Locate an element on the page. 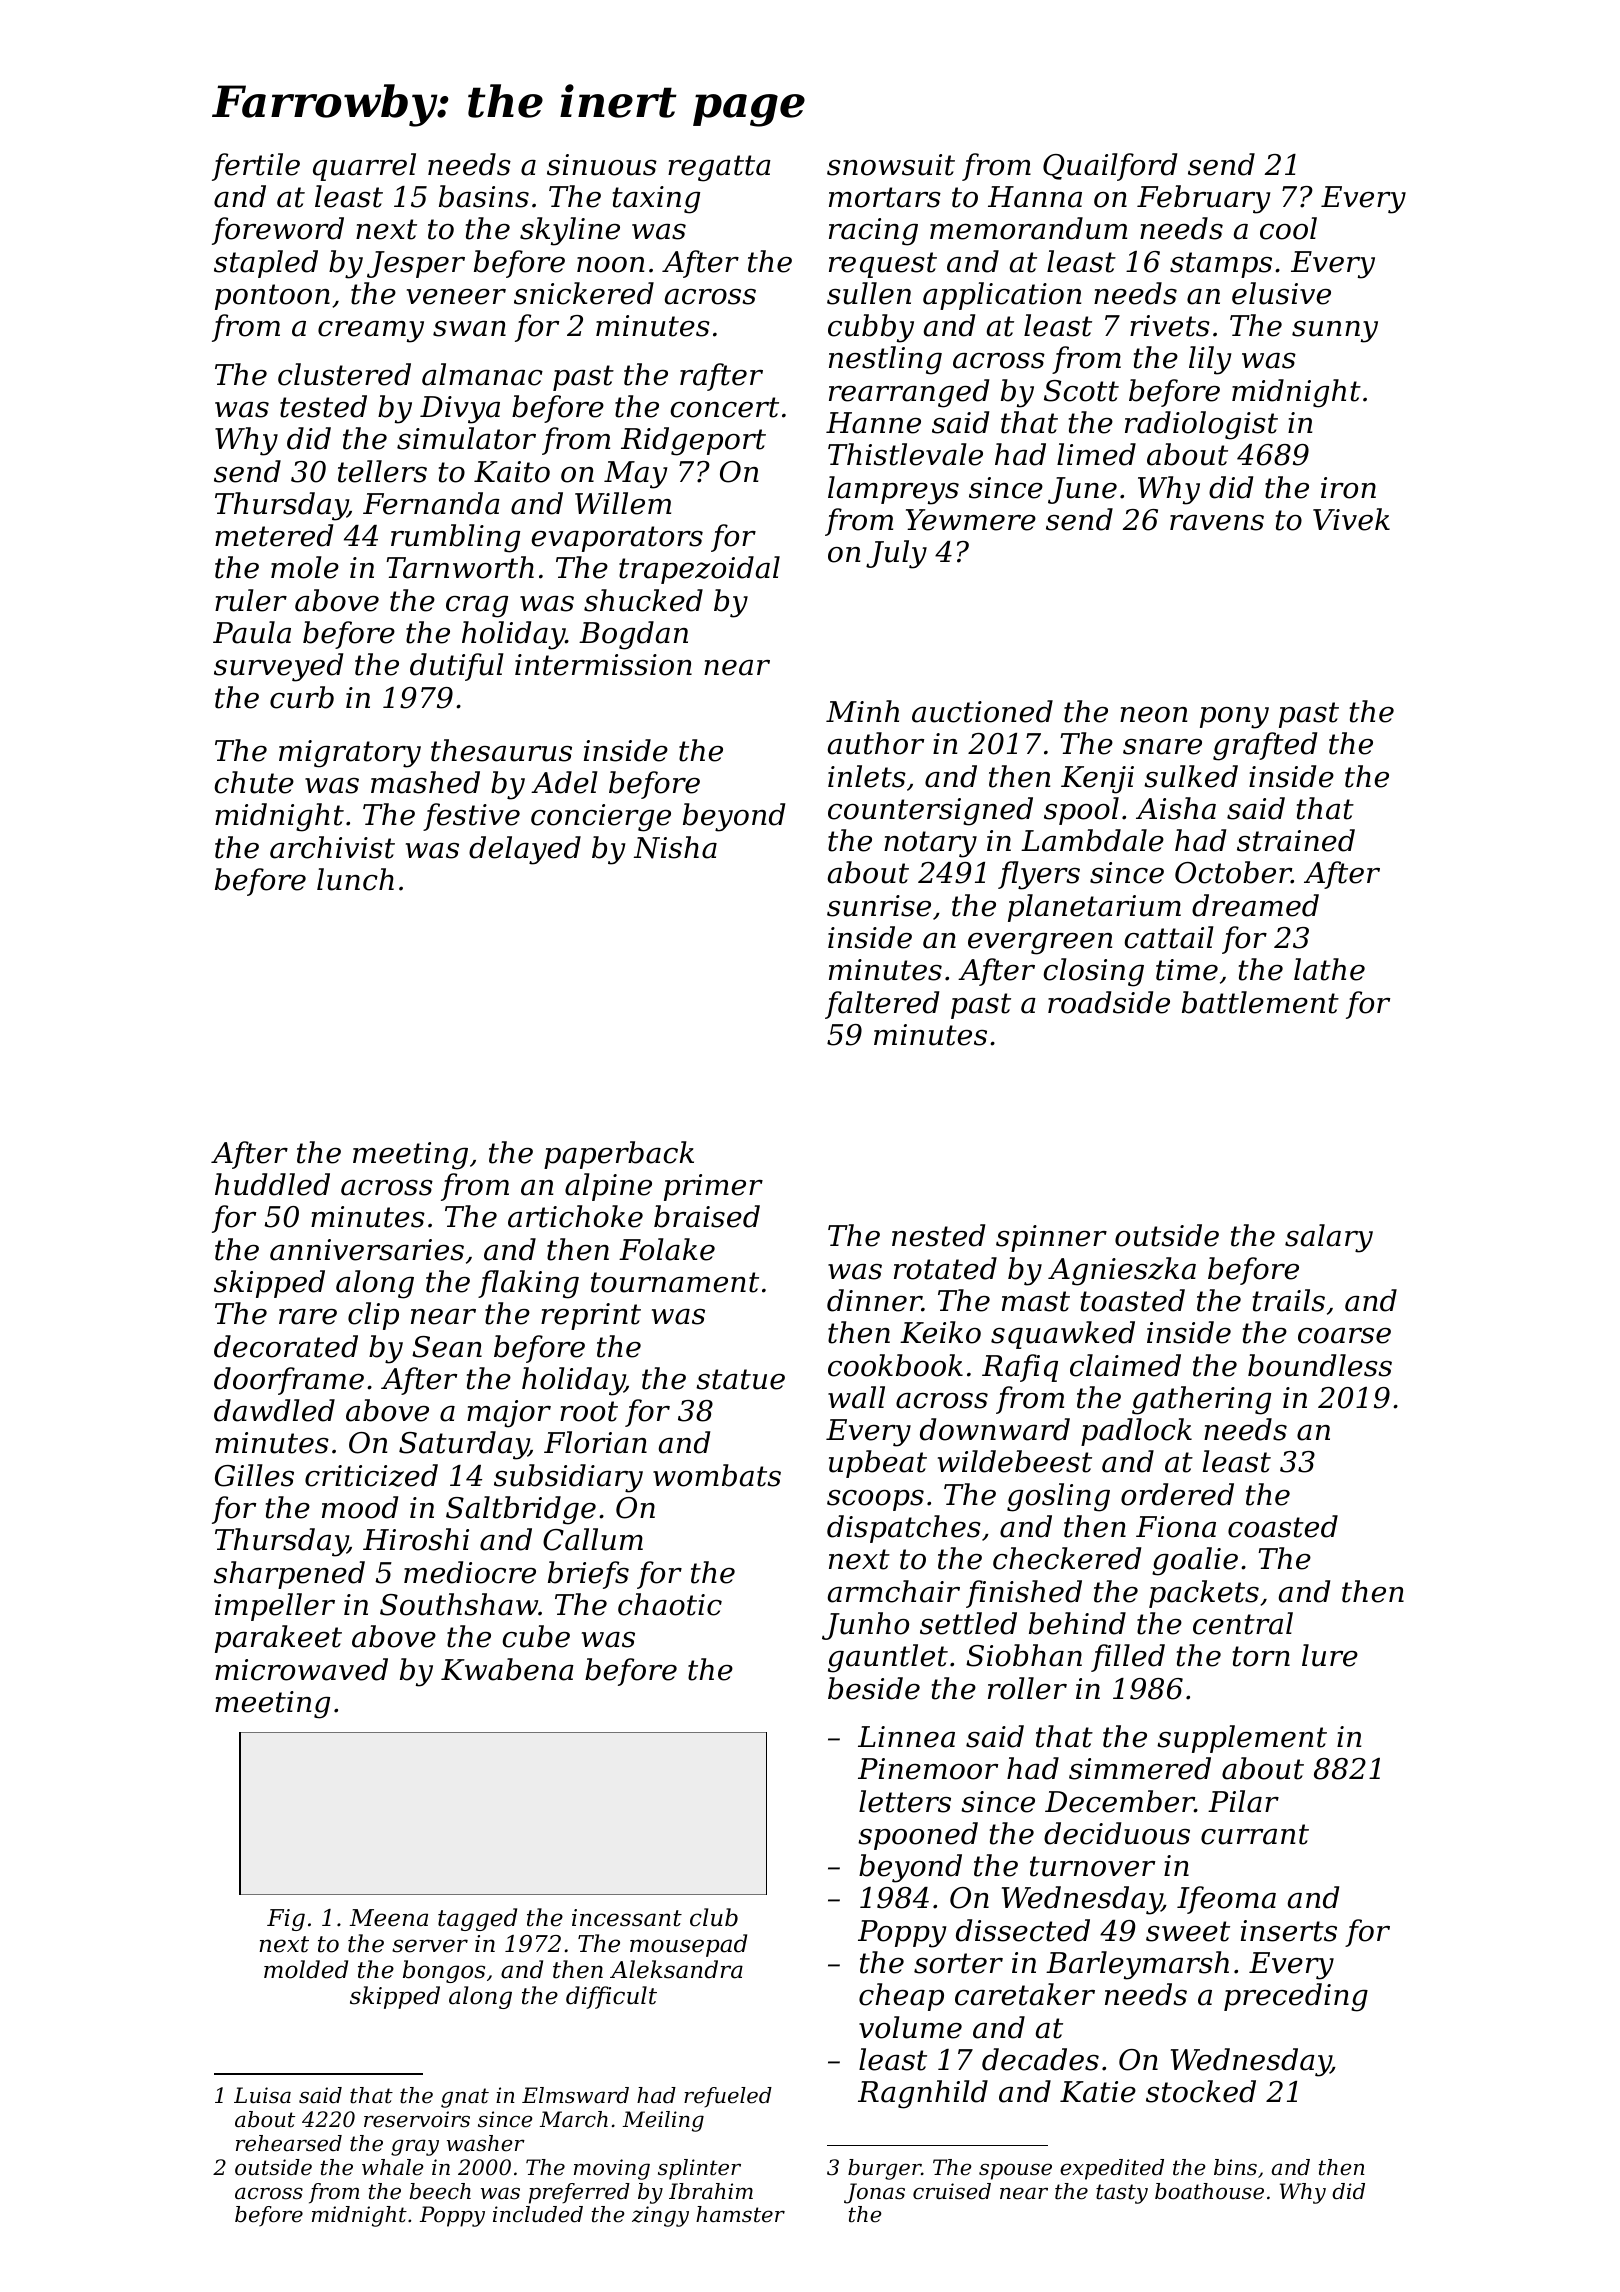  doorframe is located at coordinates (289, 1381).
